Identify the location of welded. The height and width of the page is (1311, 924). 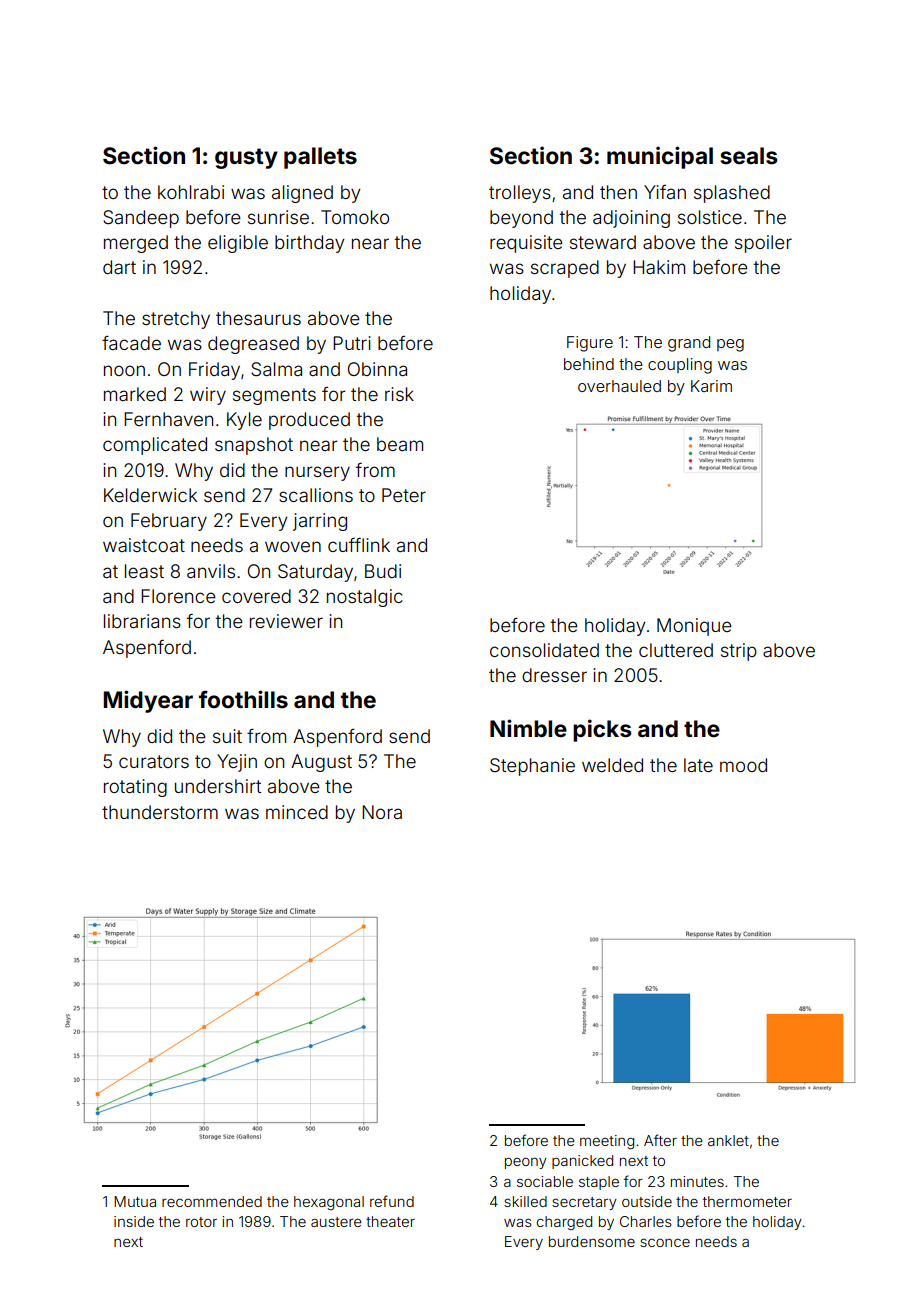
(612, 765).
